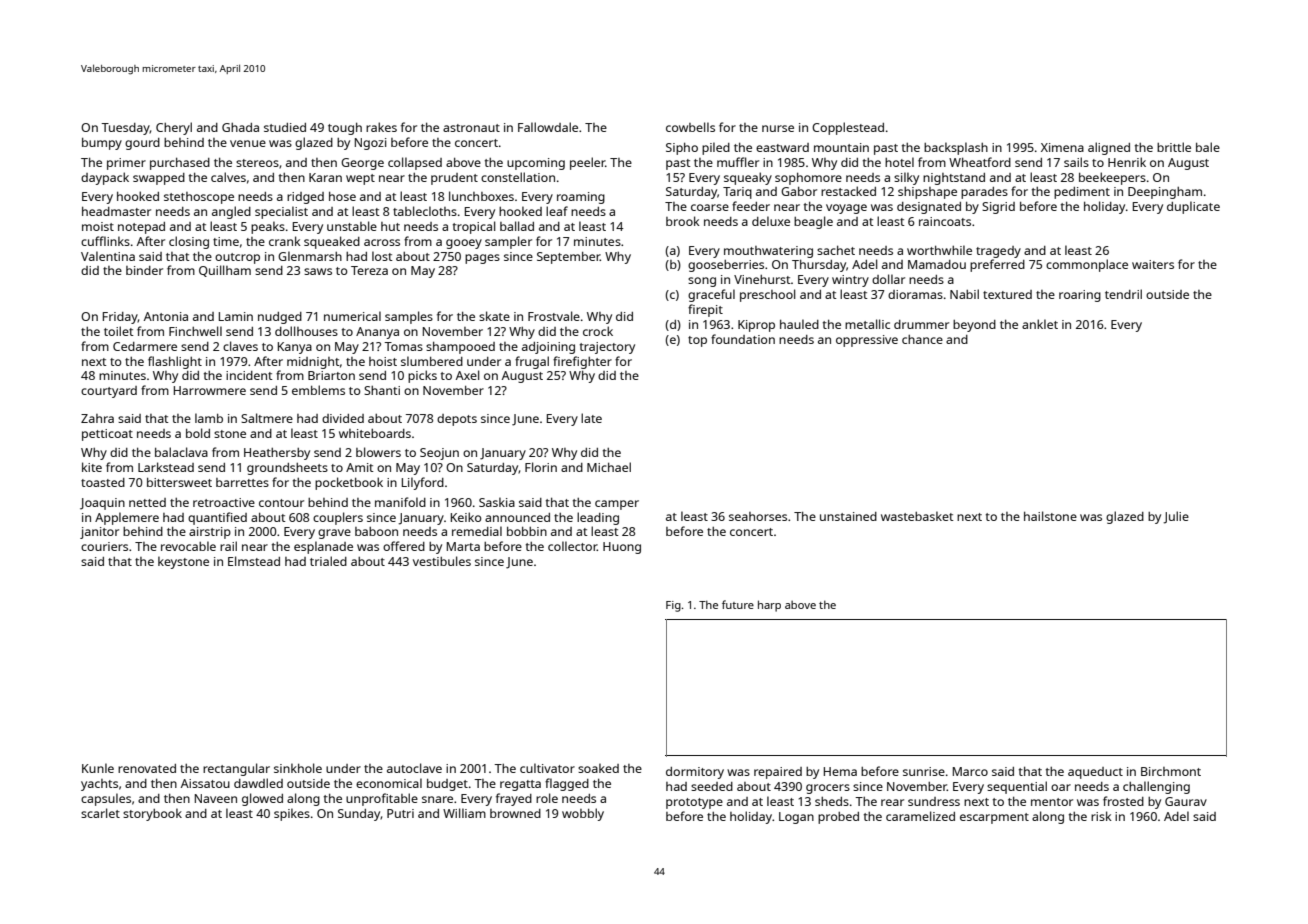  I want to click on storybook, so click(152, 814).
